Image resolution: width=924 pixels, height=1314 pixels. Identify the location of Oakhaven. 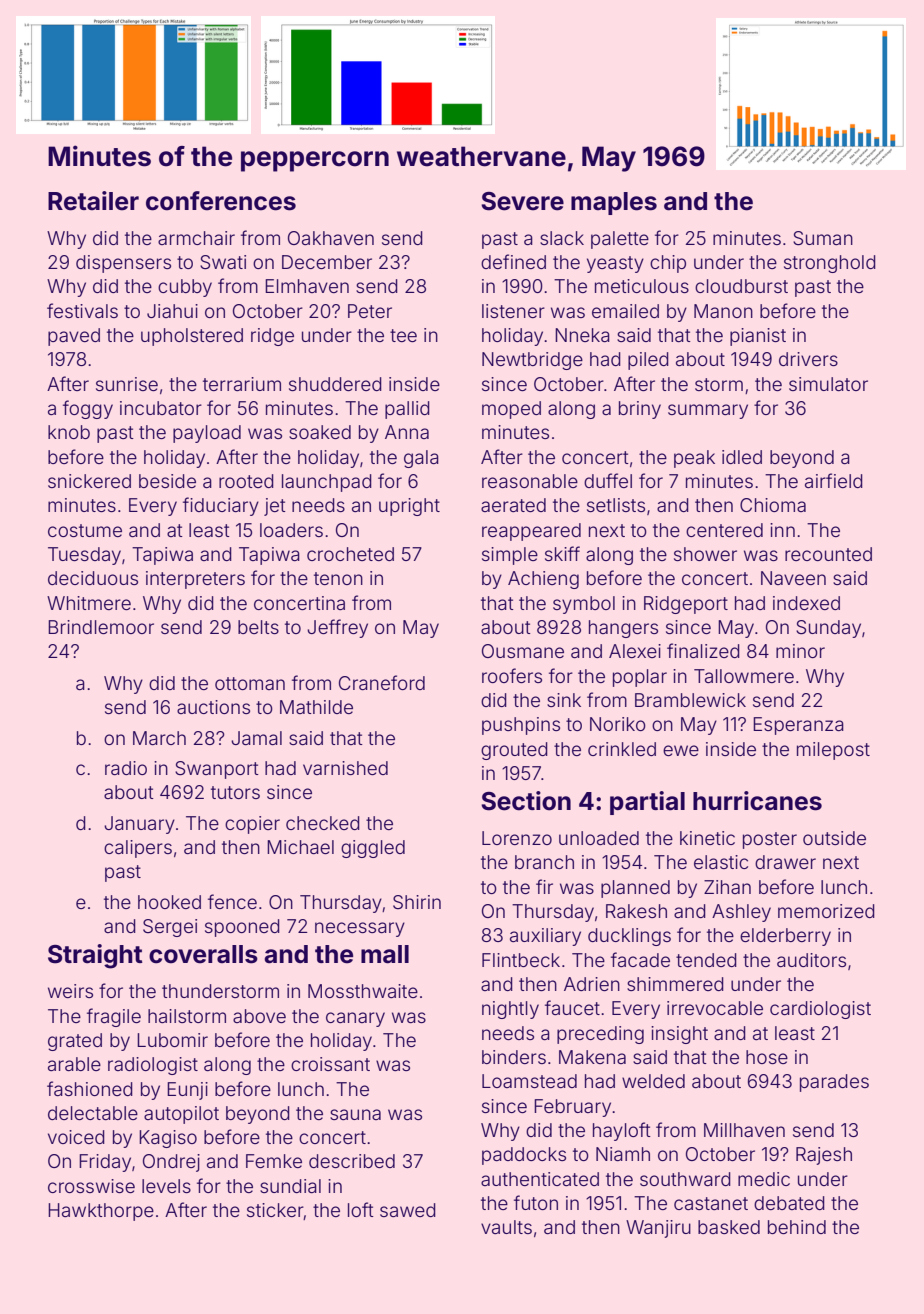
(331, 238).
